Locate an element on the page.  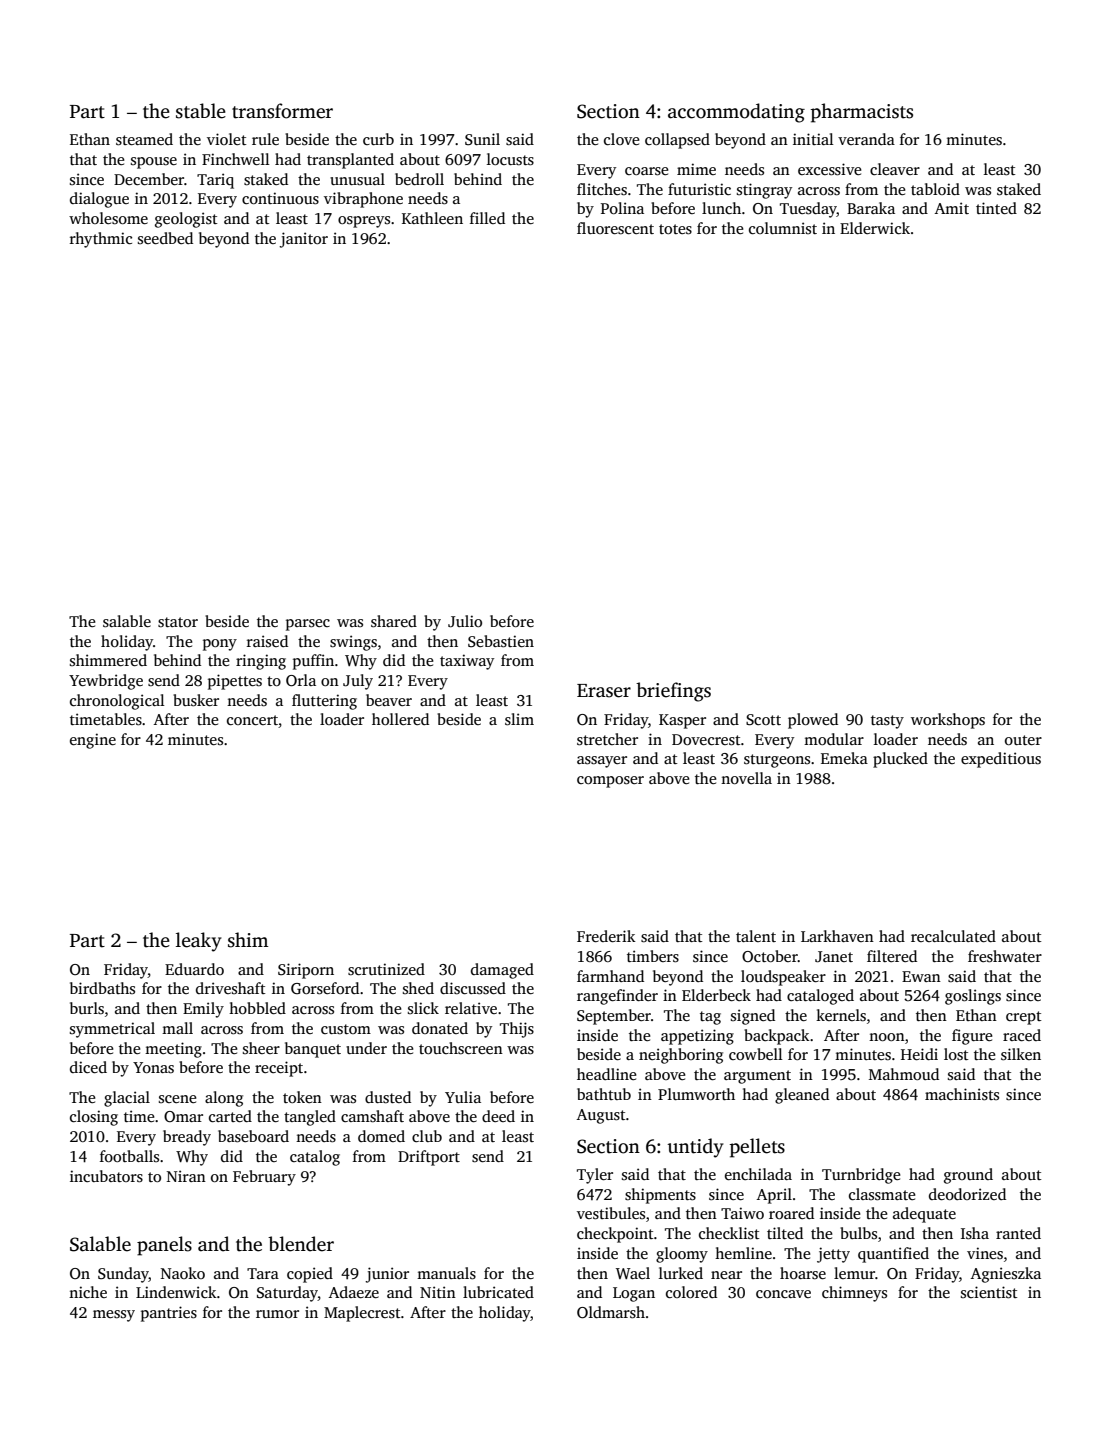
messy is located at coordinates (114, 1316).
